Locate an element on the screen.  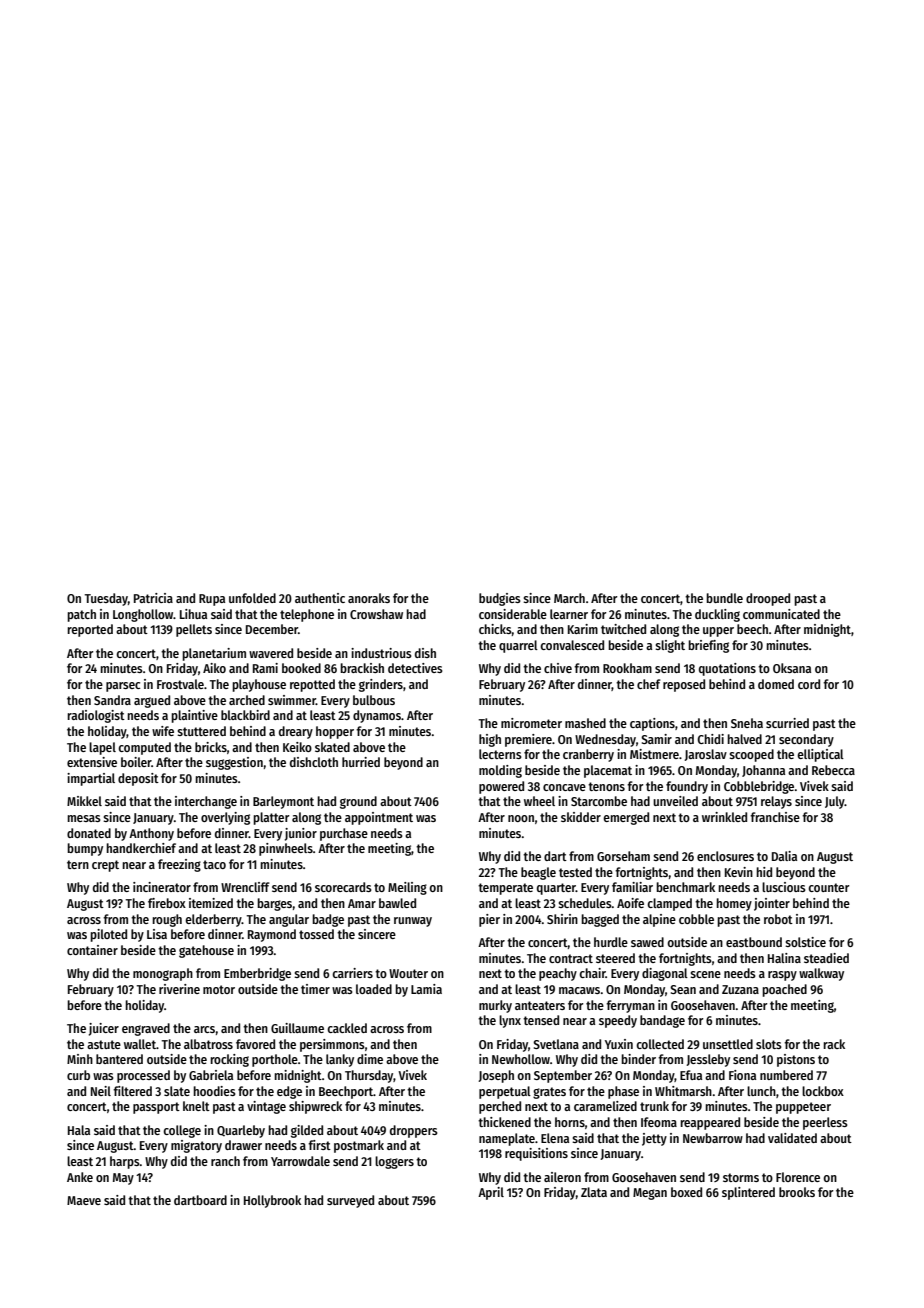
captions is located at coordinates (652, 724).
